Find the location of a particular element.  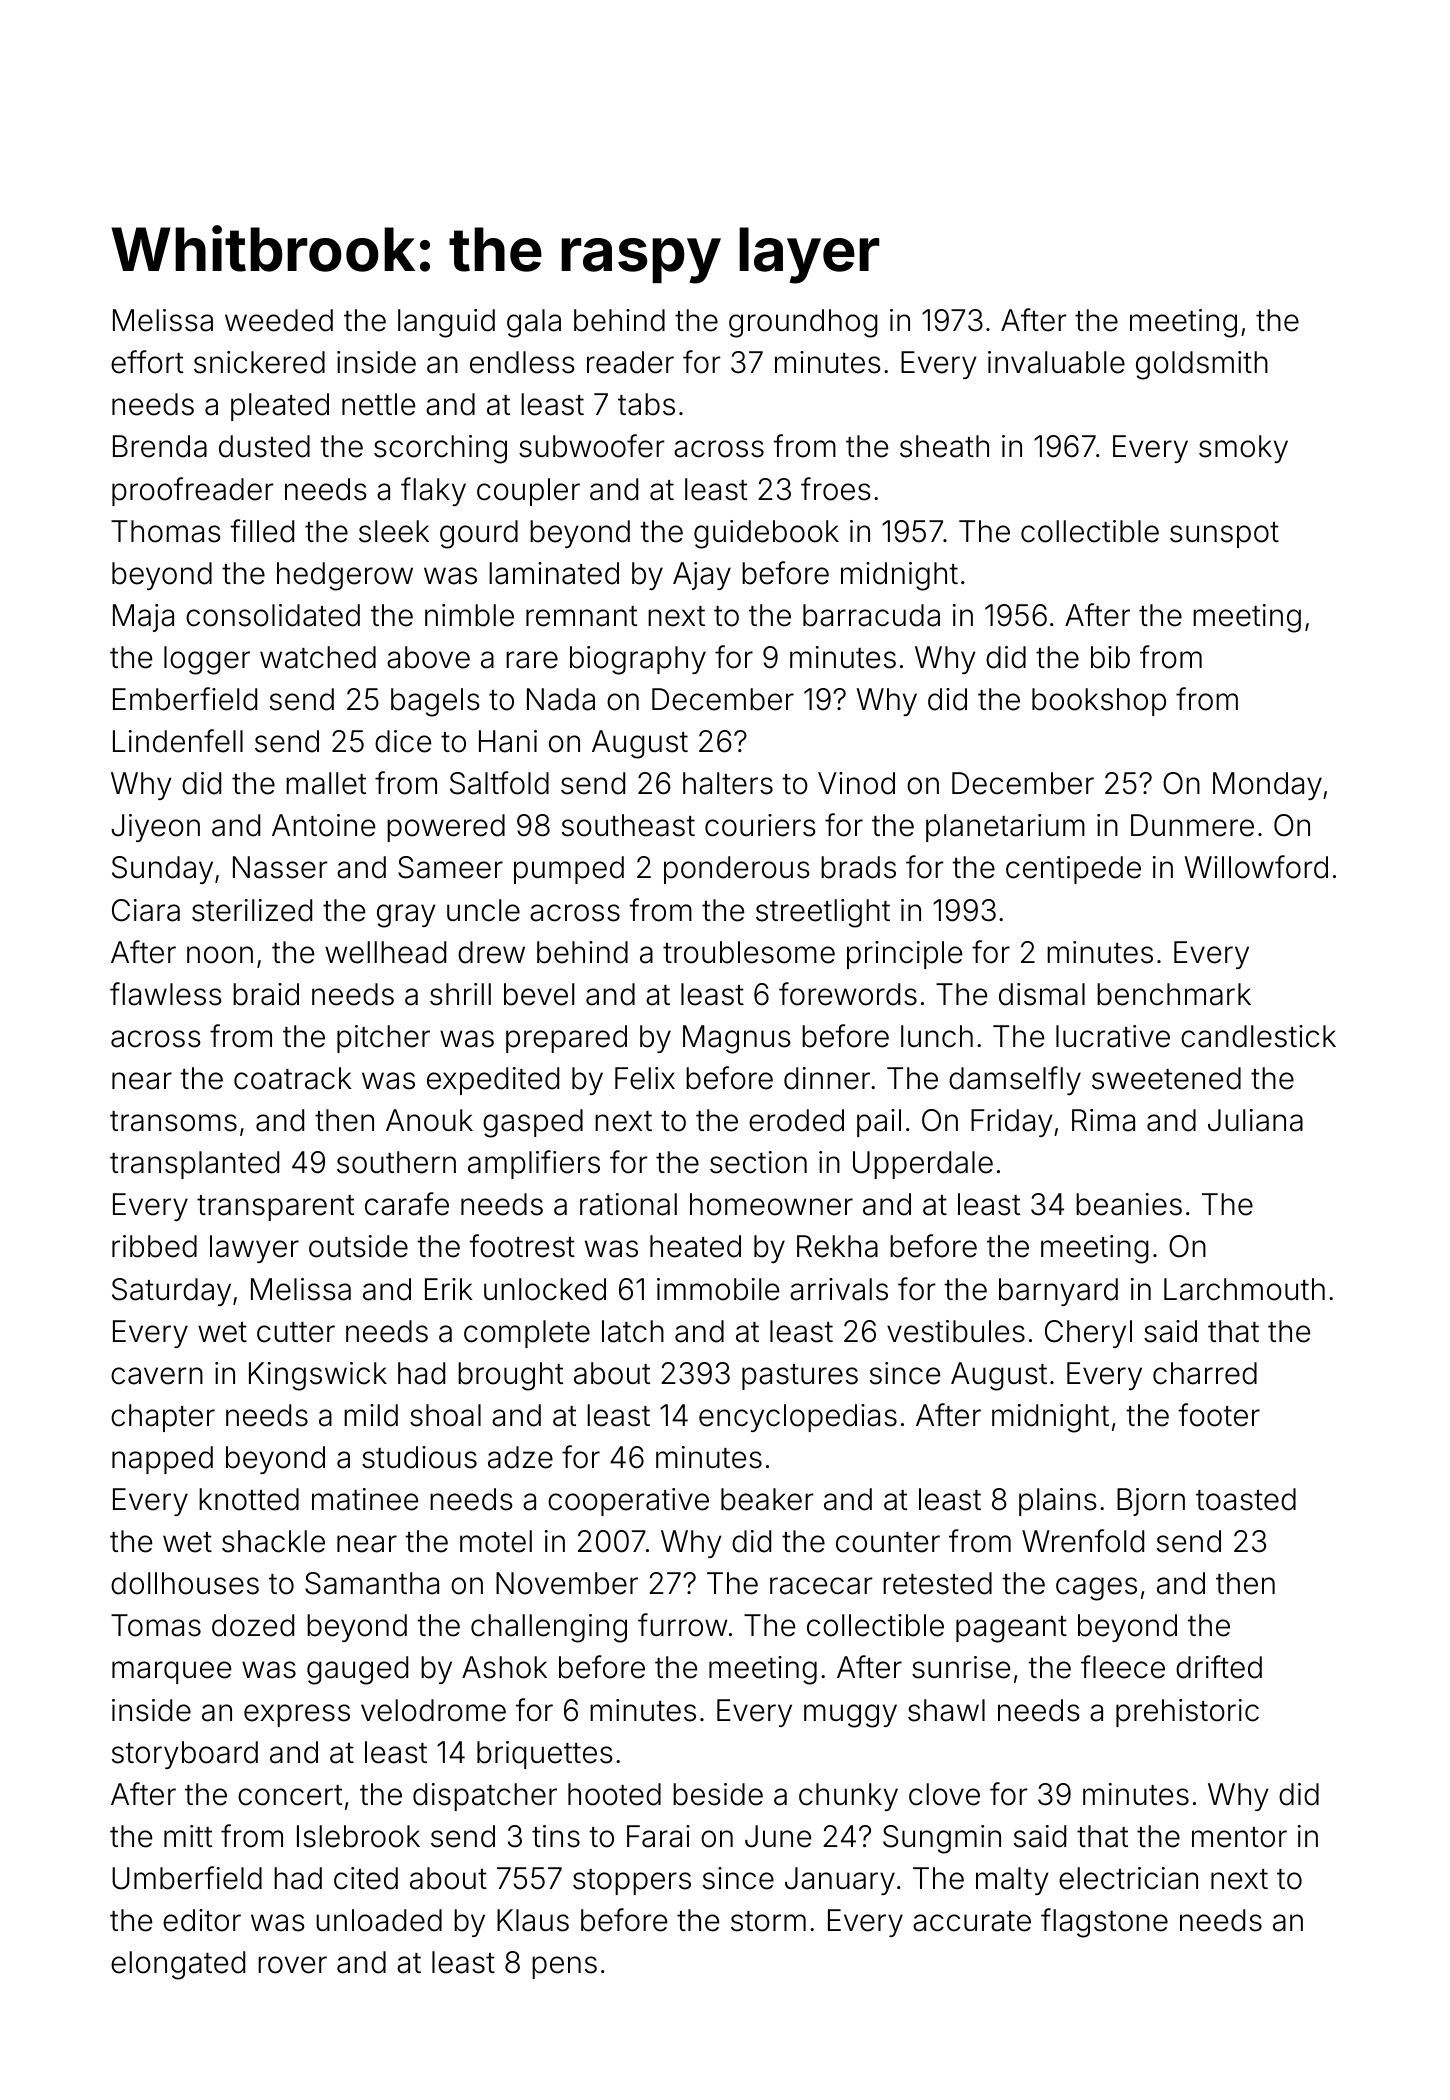

gala is located at coordinates (534, 323).
